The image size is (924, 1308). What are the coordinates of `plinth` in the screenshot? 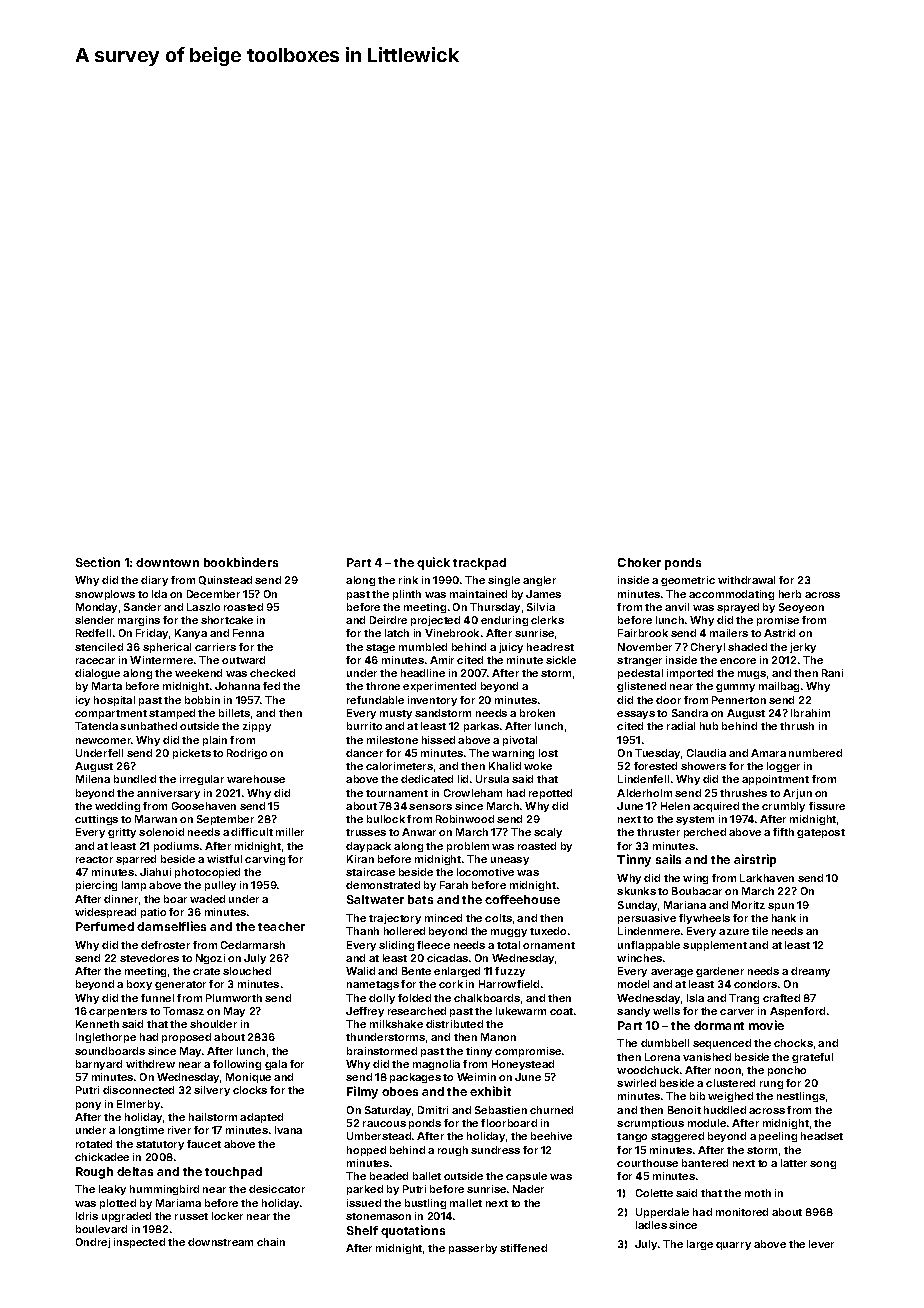 It's located at (407, 595).
